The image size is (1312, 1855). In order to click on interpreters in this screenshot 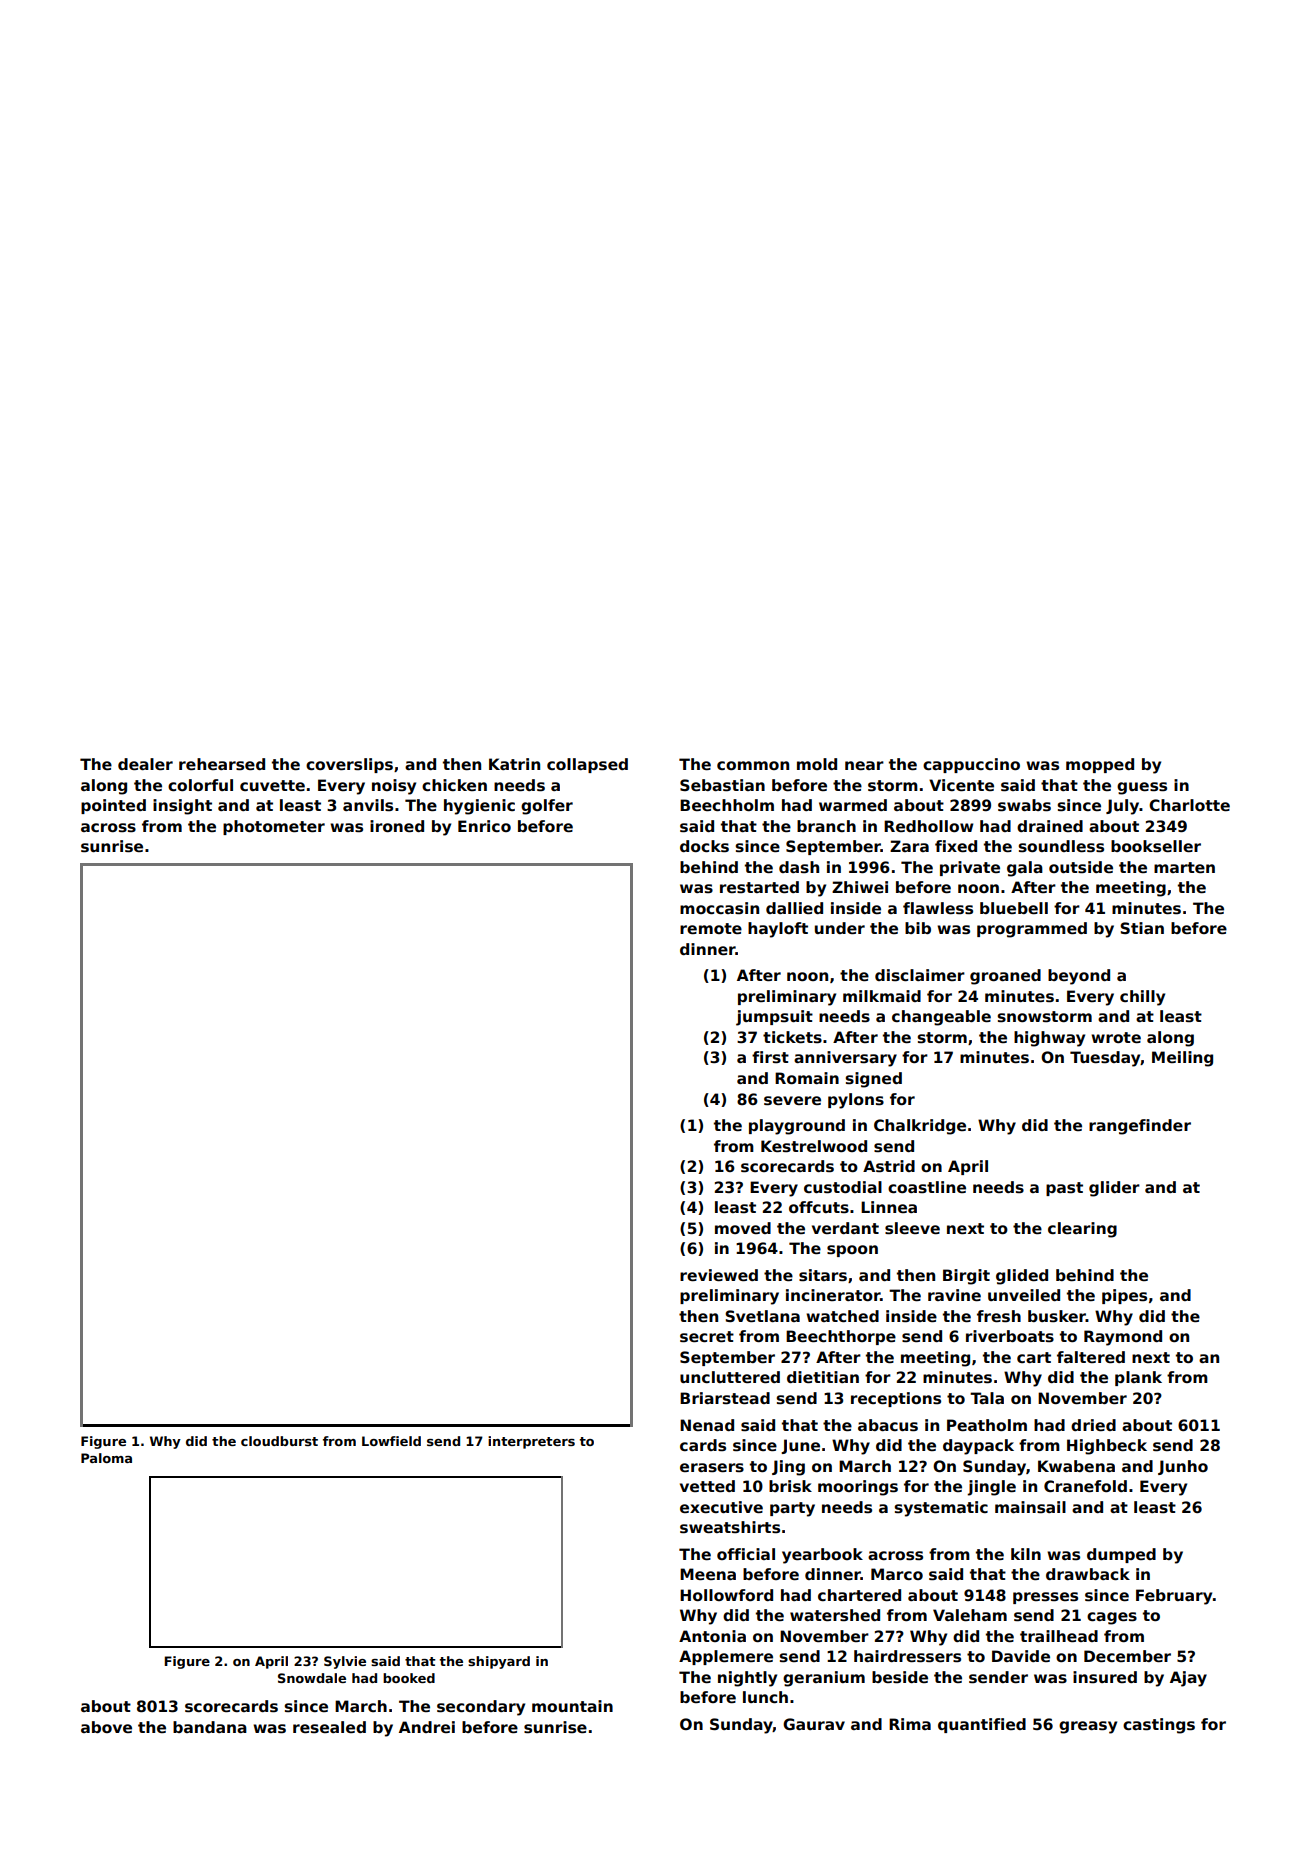, I will do `click(531, 1442)`.
